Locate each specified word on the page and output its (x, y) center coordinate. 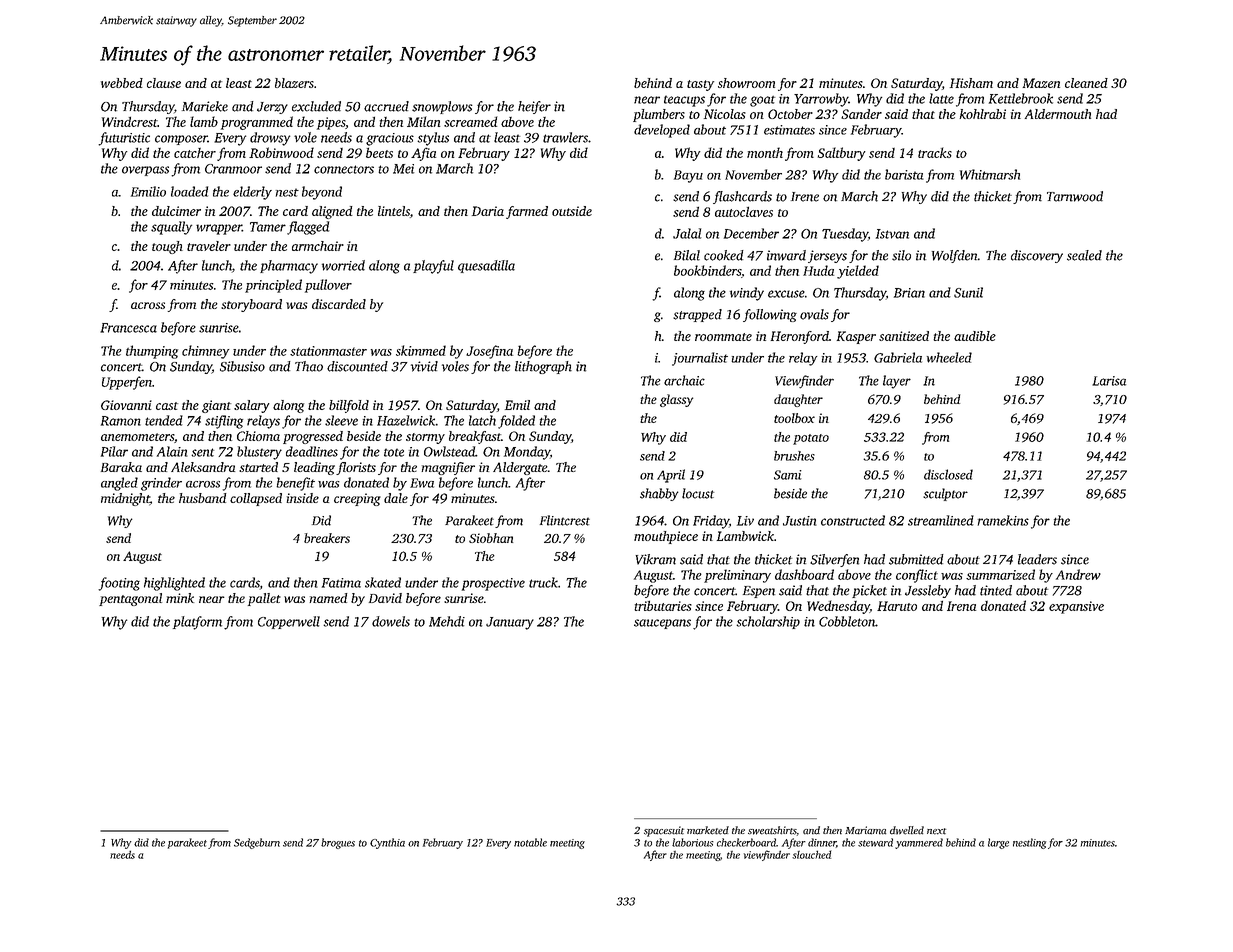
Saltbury (842, 154)
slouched (812, 854)
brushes (794, 456)
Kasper (856, 337)
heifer (534, 107)
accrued (386, 106)
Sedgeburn (257, 843)
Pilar (114, 451)
